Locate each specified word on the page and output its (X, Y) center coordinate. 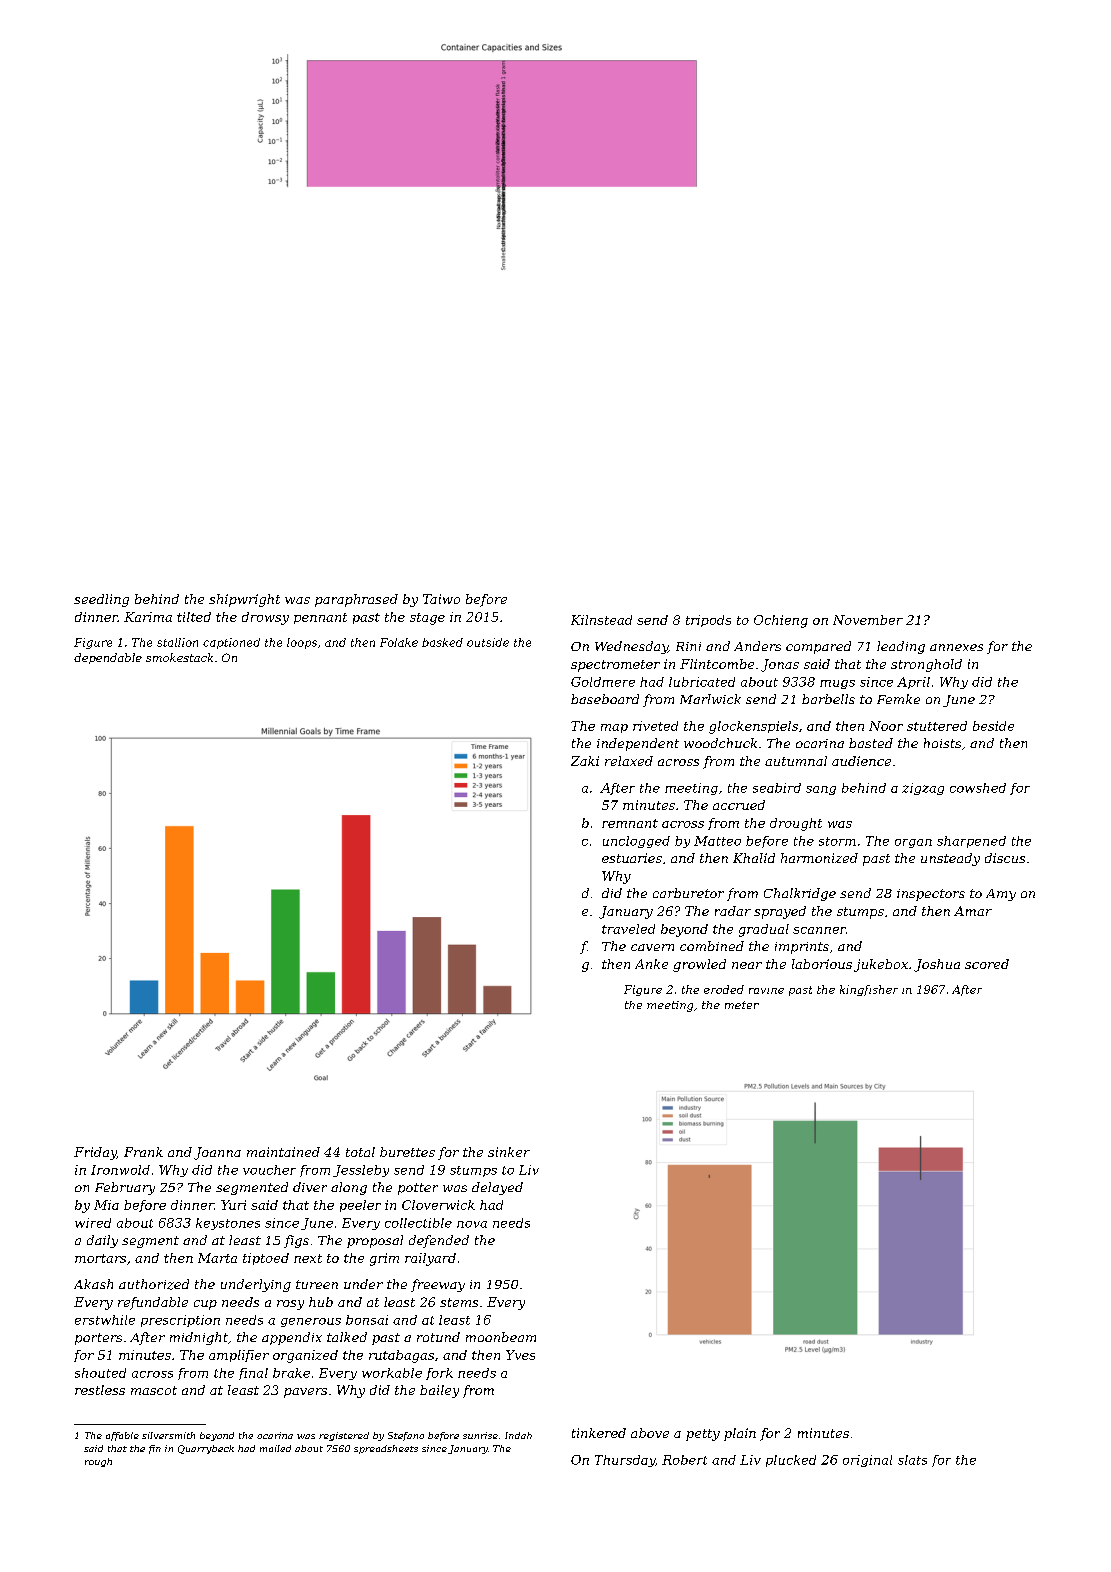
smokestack (179, 657)
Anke (651, 964)
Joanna (217, 1153)
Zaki (585, 761)
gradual (764, 930)
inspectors (931, 895)
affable (122, 1436)
